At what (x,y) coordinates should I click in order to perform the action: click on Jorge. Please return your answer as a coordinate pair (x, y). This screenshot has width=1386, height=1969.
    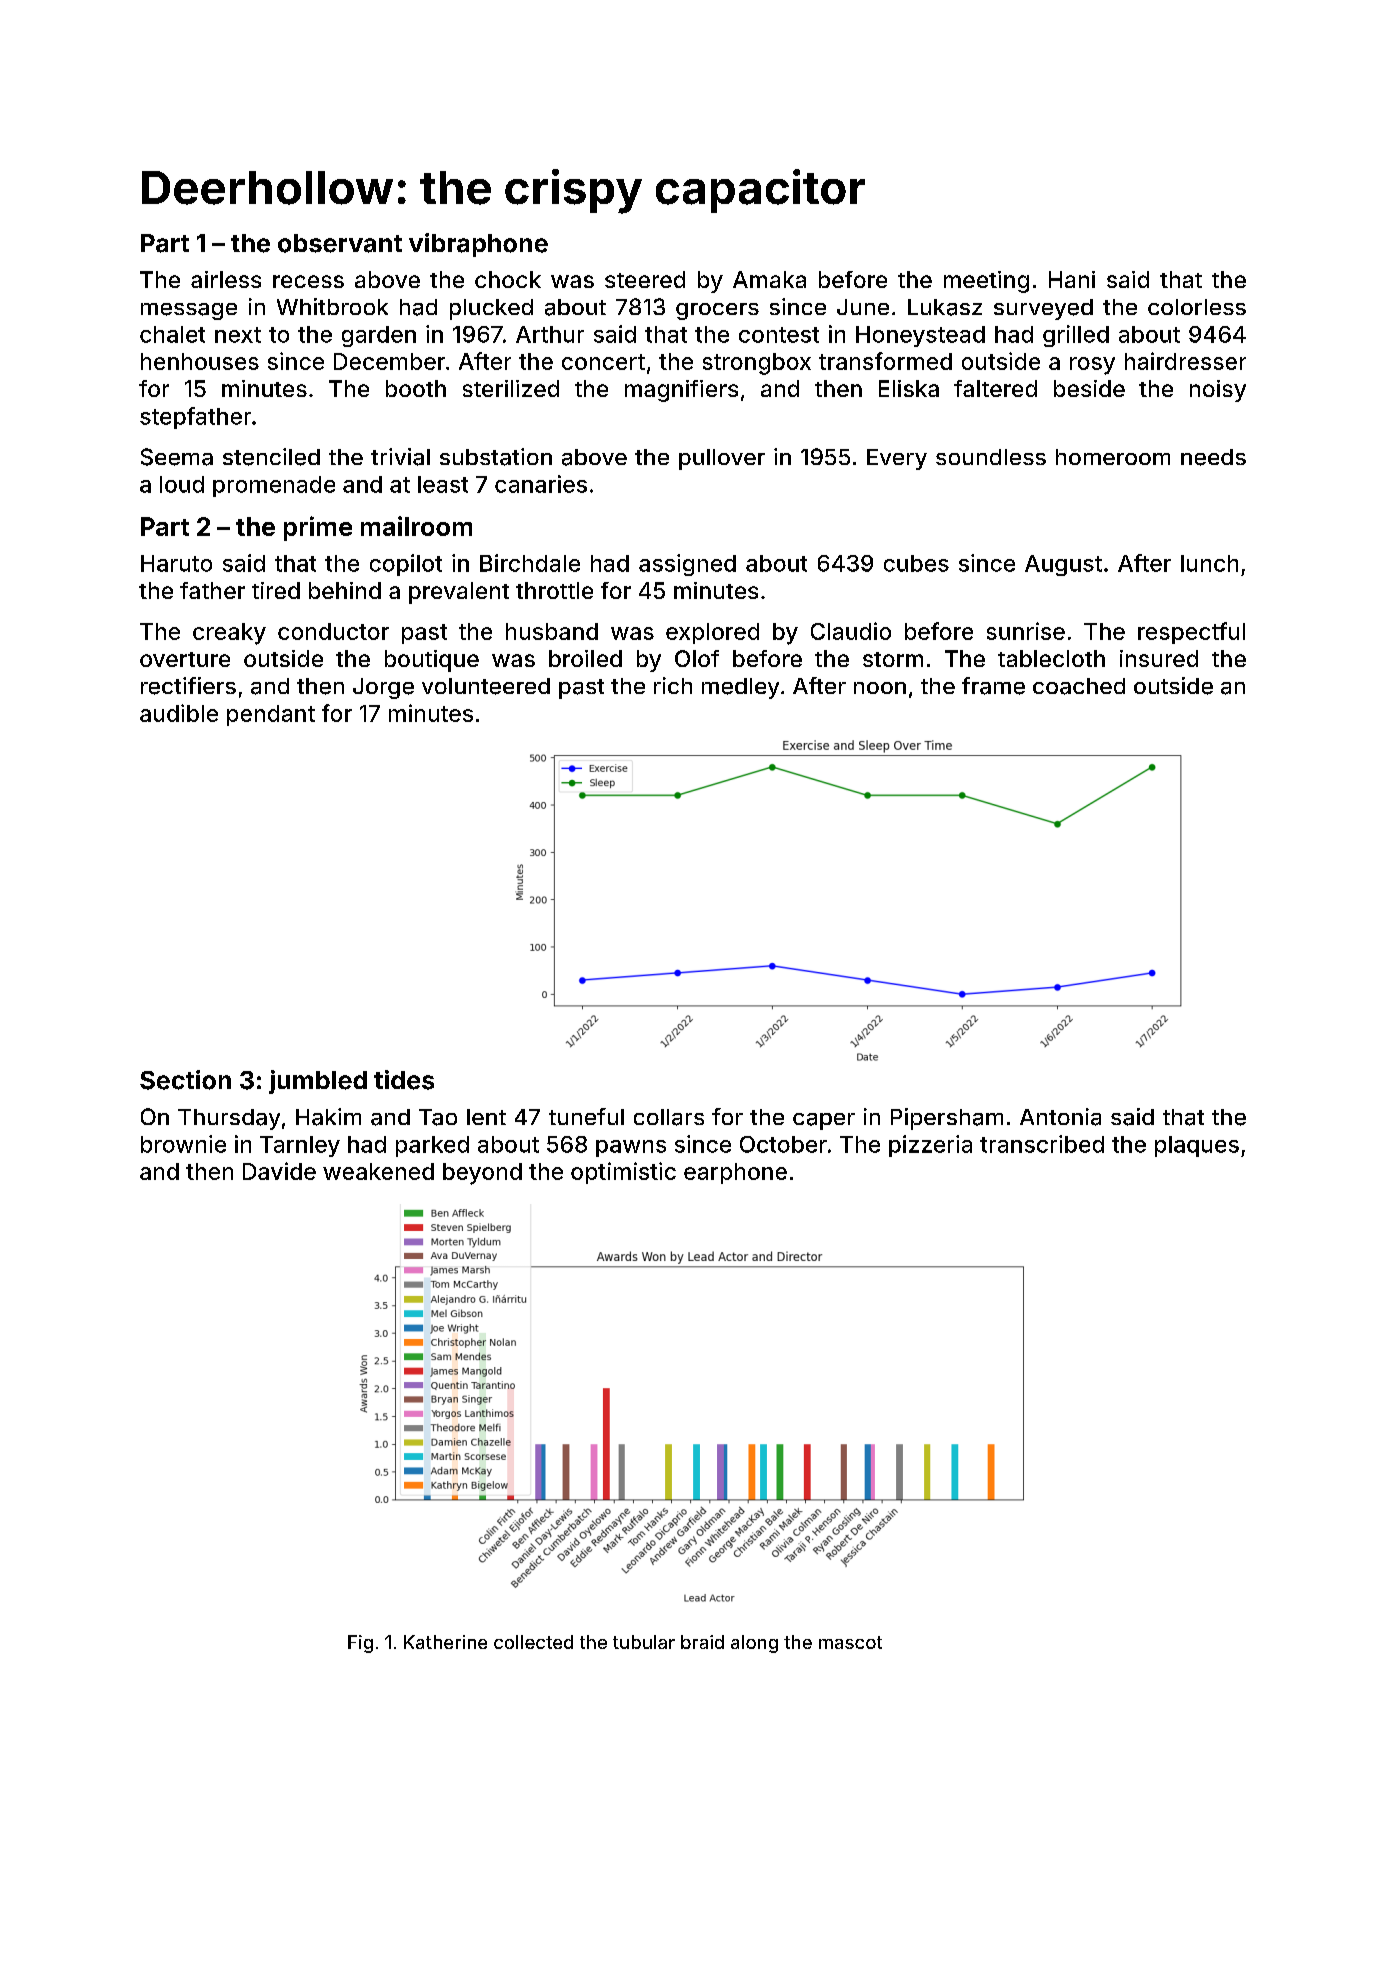
    Looking at the image, I should click on (383, 688).
